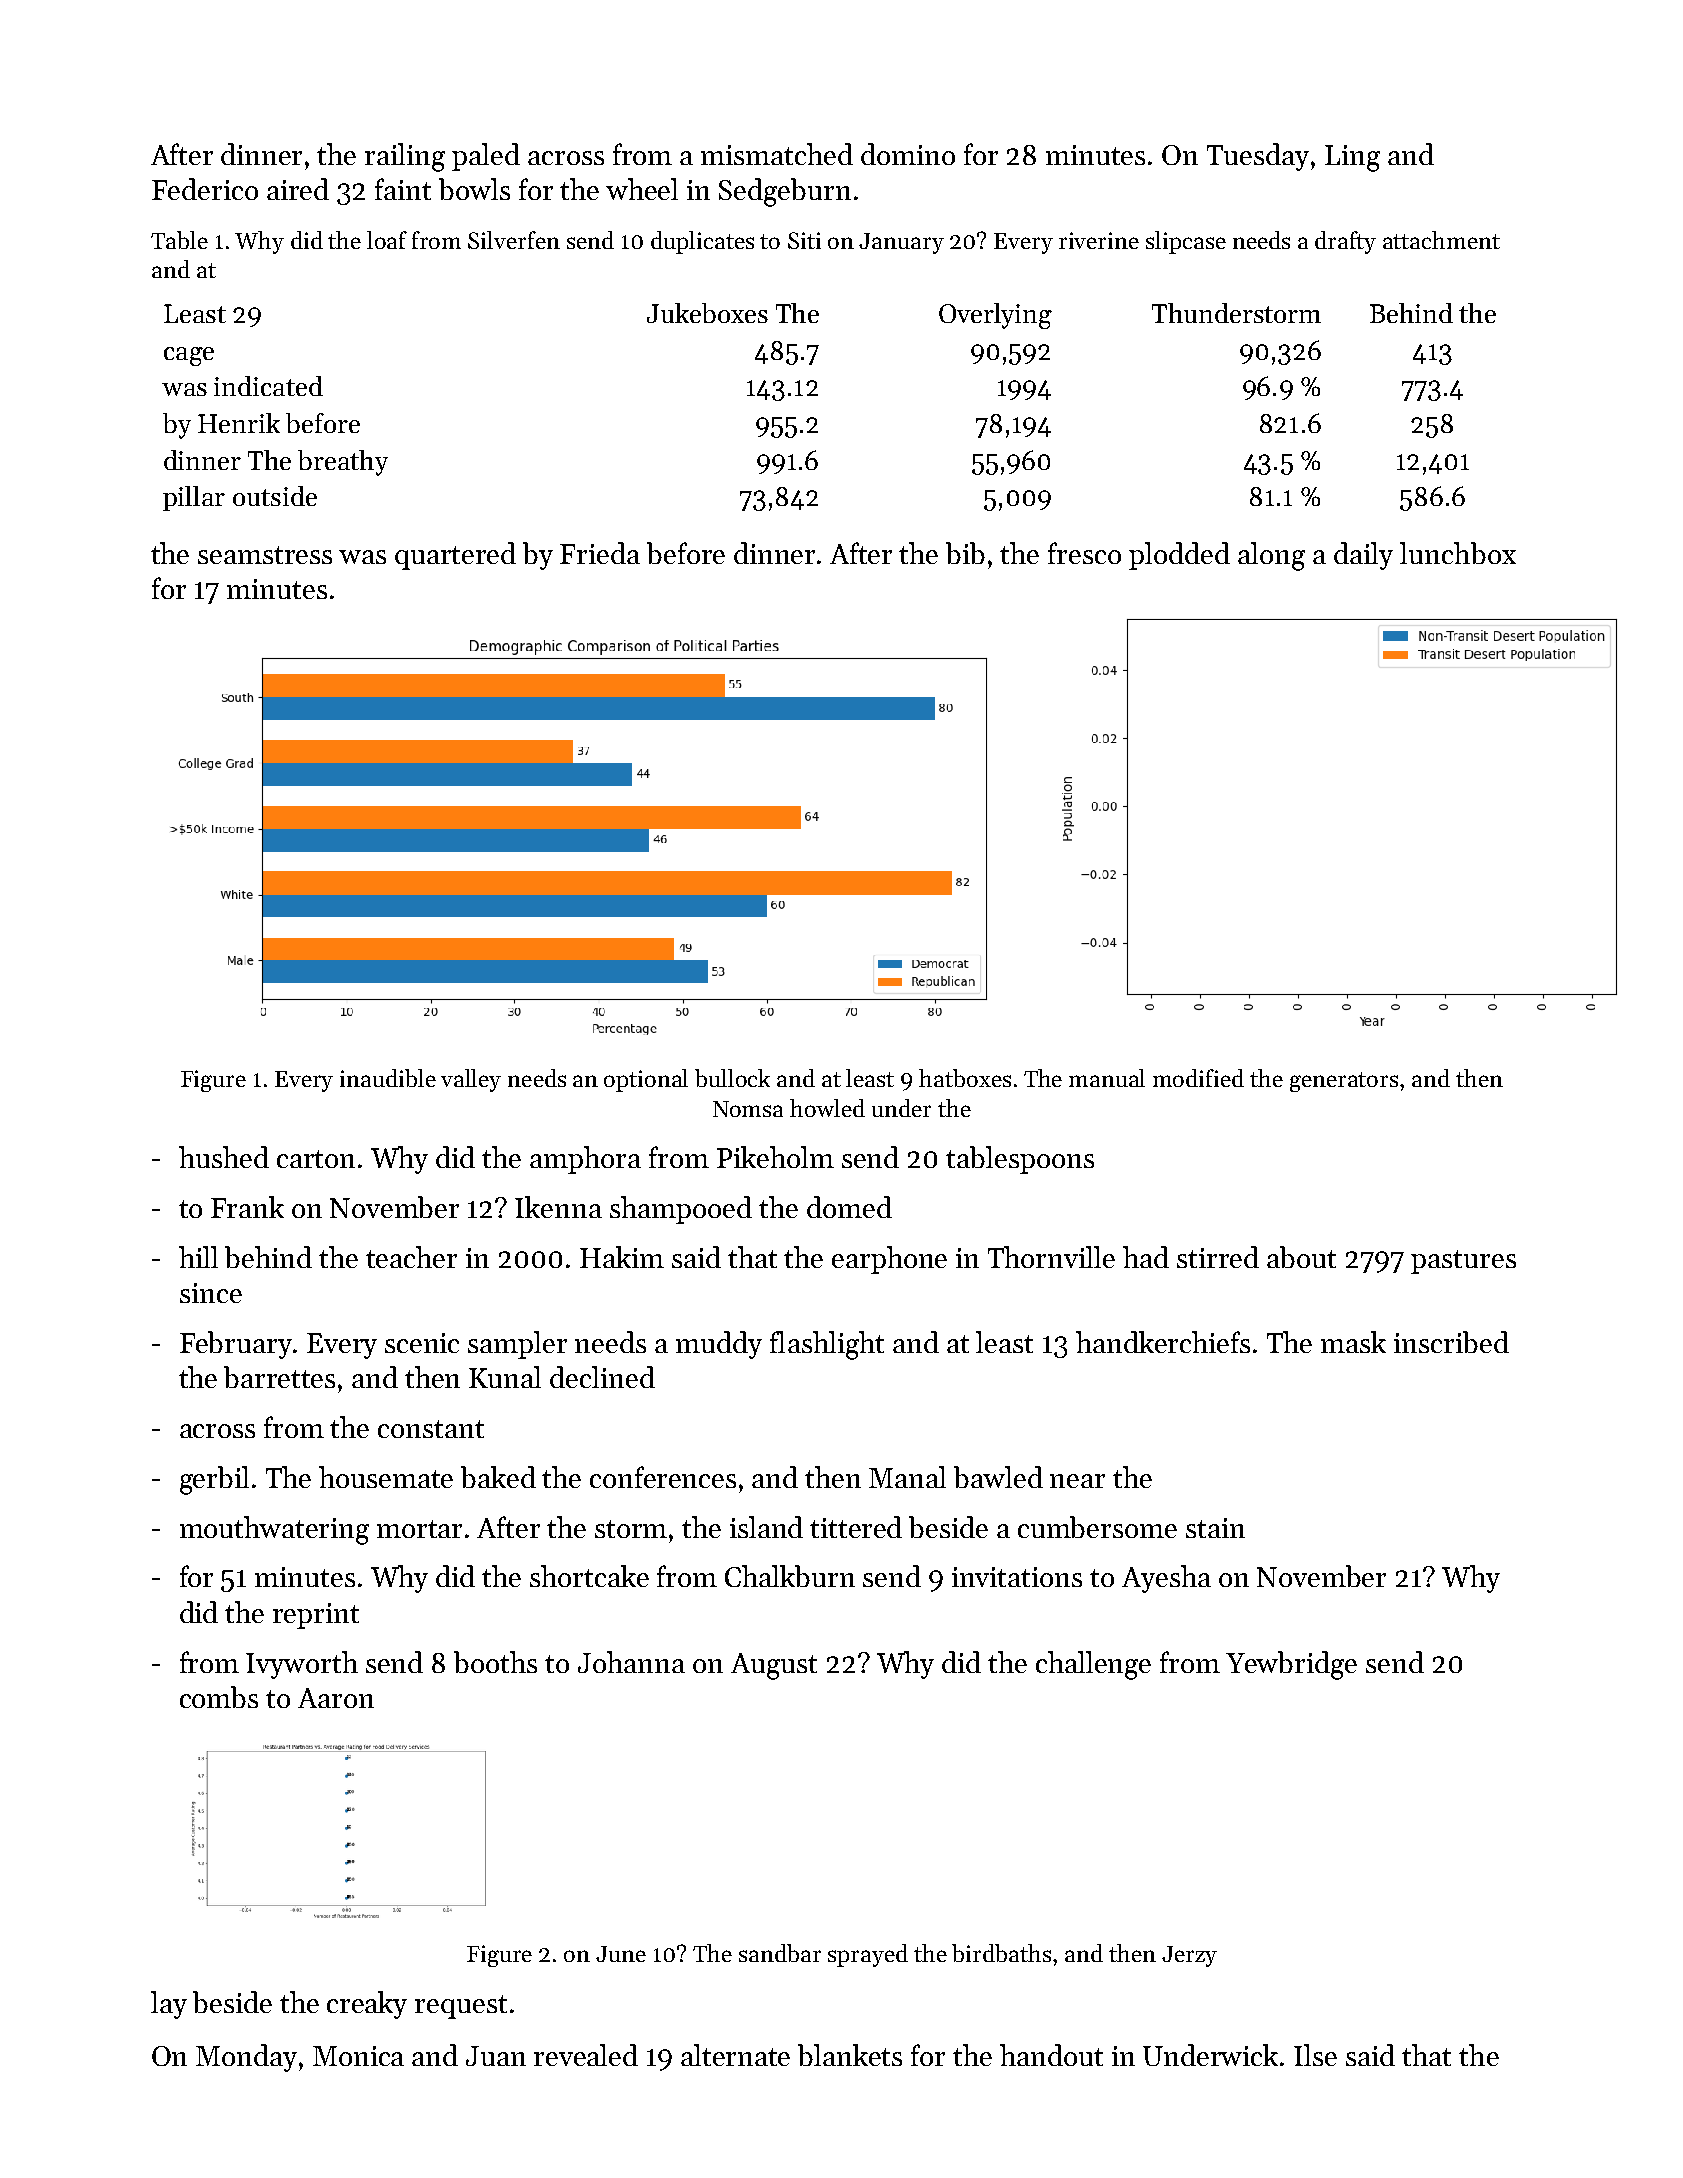 The image size is (1683, 2178). I want to click on request, so click(461, 2007).
